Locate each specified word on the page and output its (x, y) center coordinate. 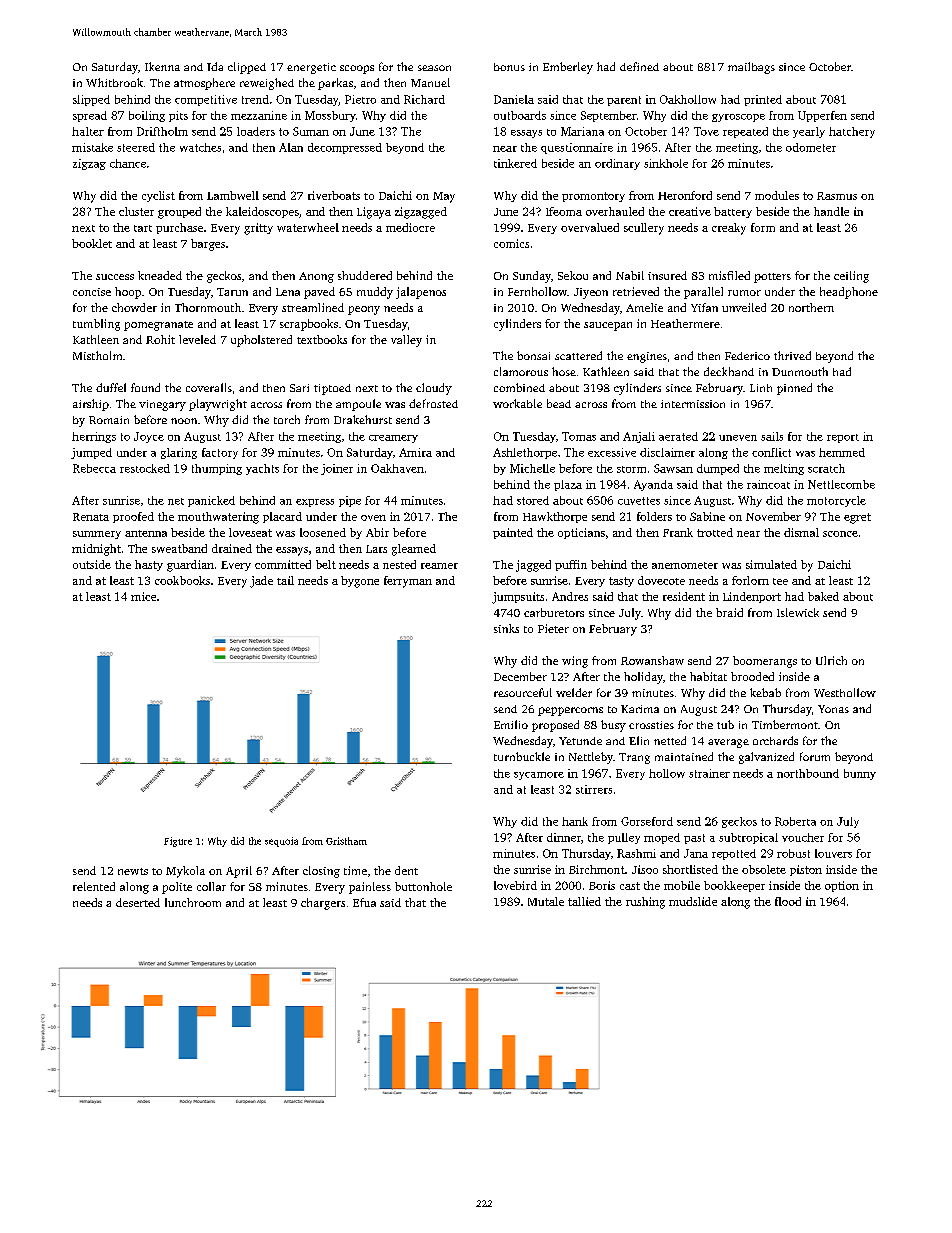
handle (831, 211)
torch (287, 419)
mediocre (410, 227)
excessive (612, 452)
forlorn (750, 580)
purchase (179, 228)
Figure (178, 842)
